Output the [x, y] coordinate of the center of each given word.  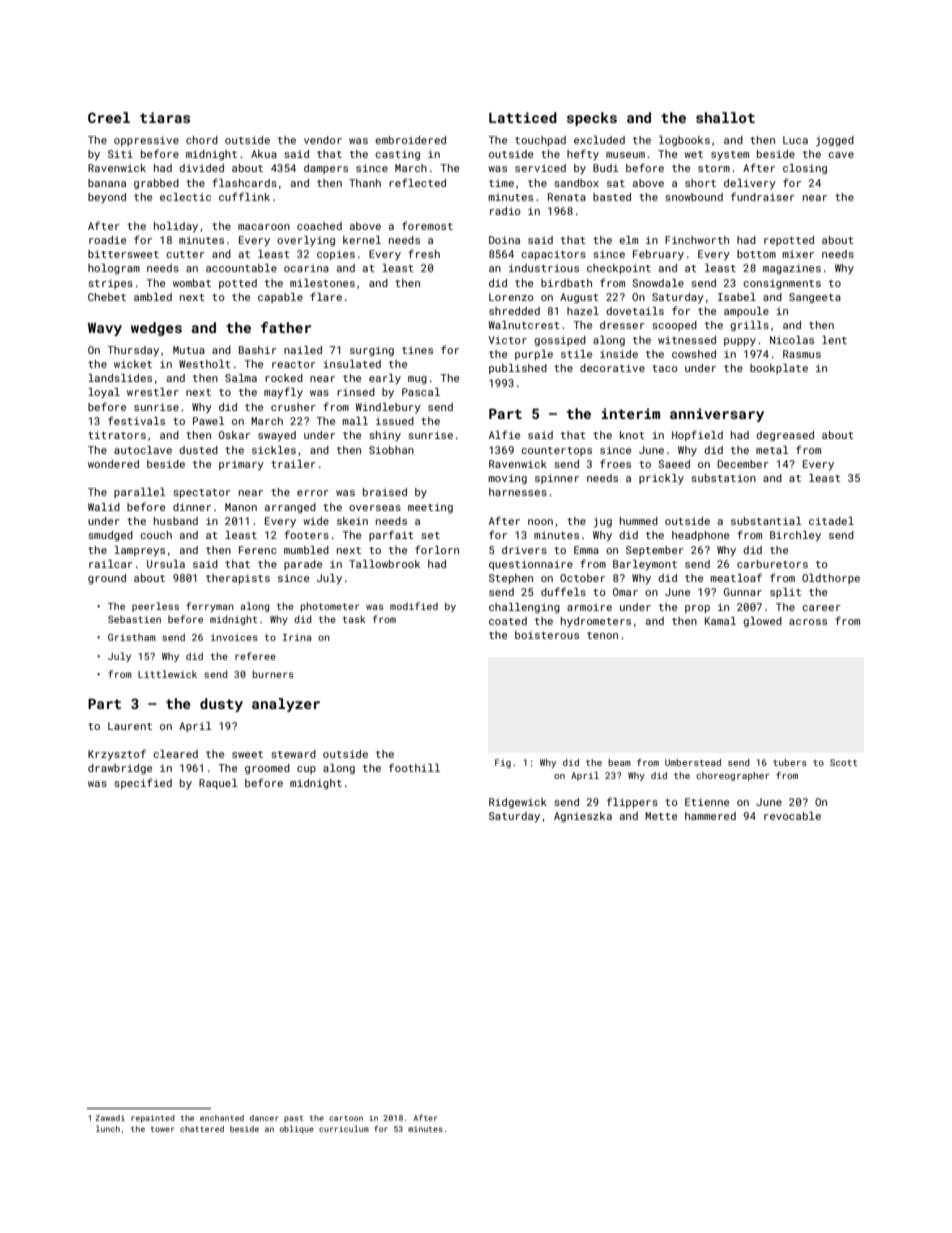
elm [628, 240]
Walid [104, 507]
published [518, 369]
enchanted [222, 1118]
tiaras [165, 117]
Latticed [523, 117]
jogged [835, 141]
